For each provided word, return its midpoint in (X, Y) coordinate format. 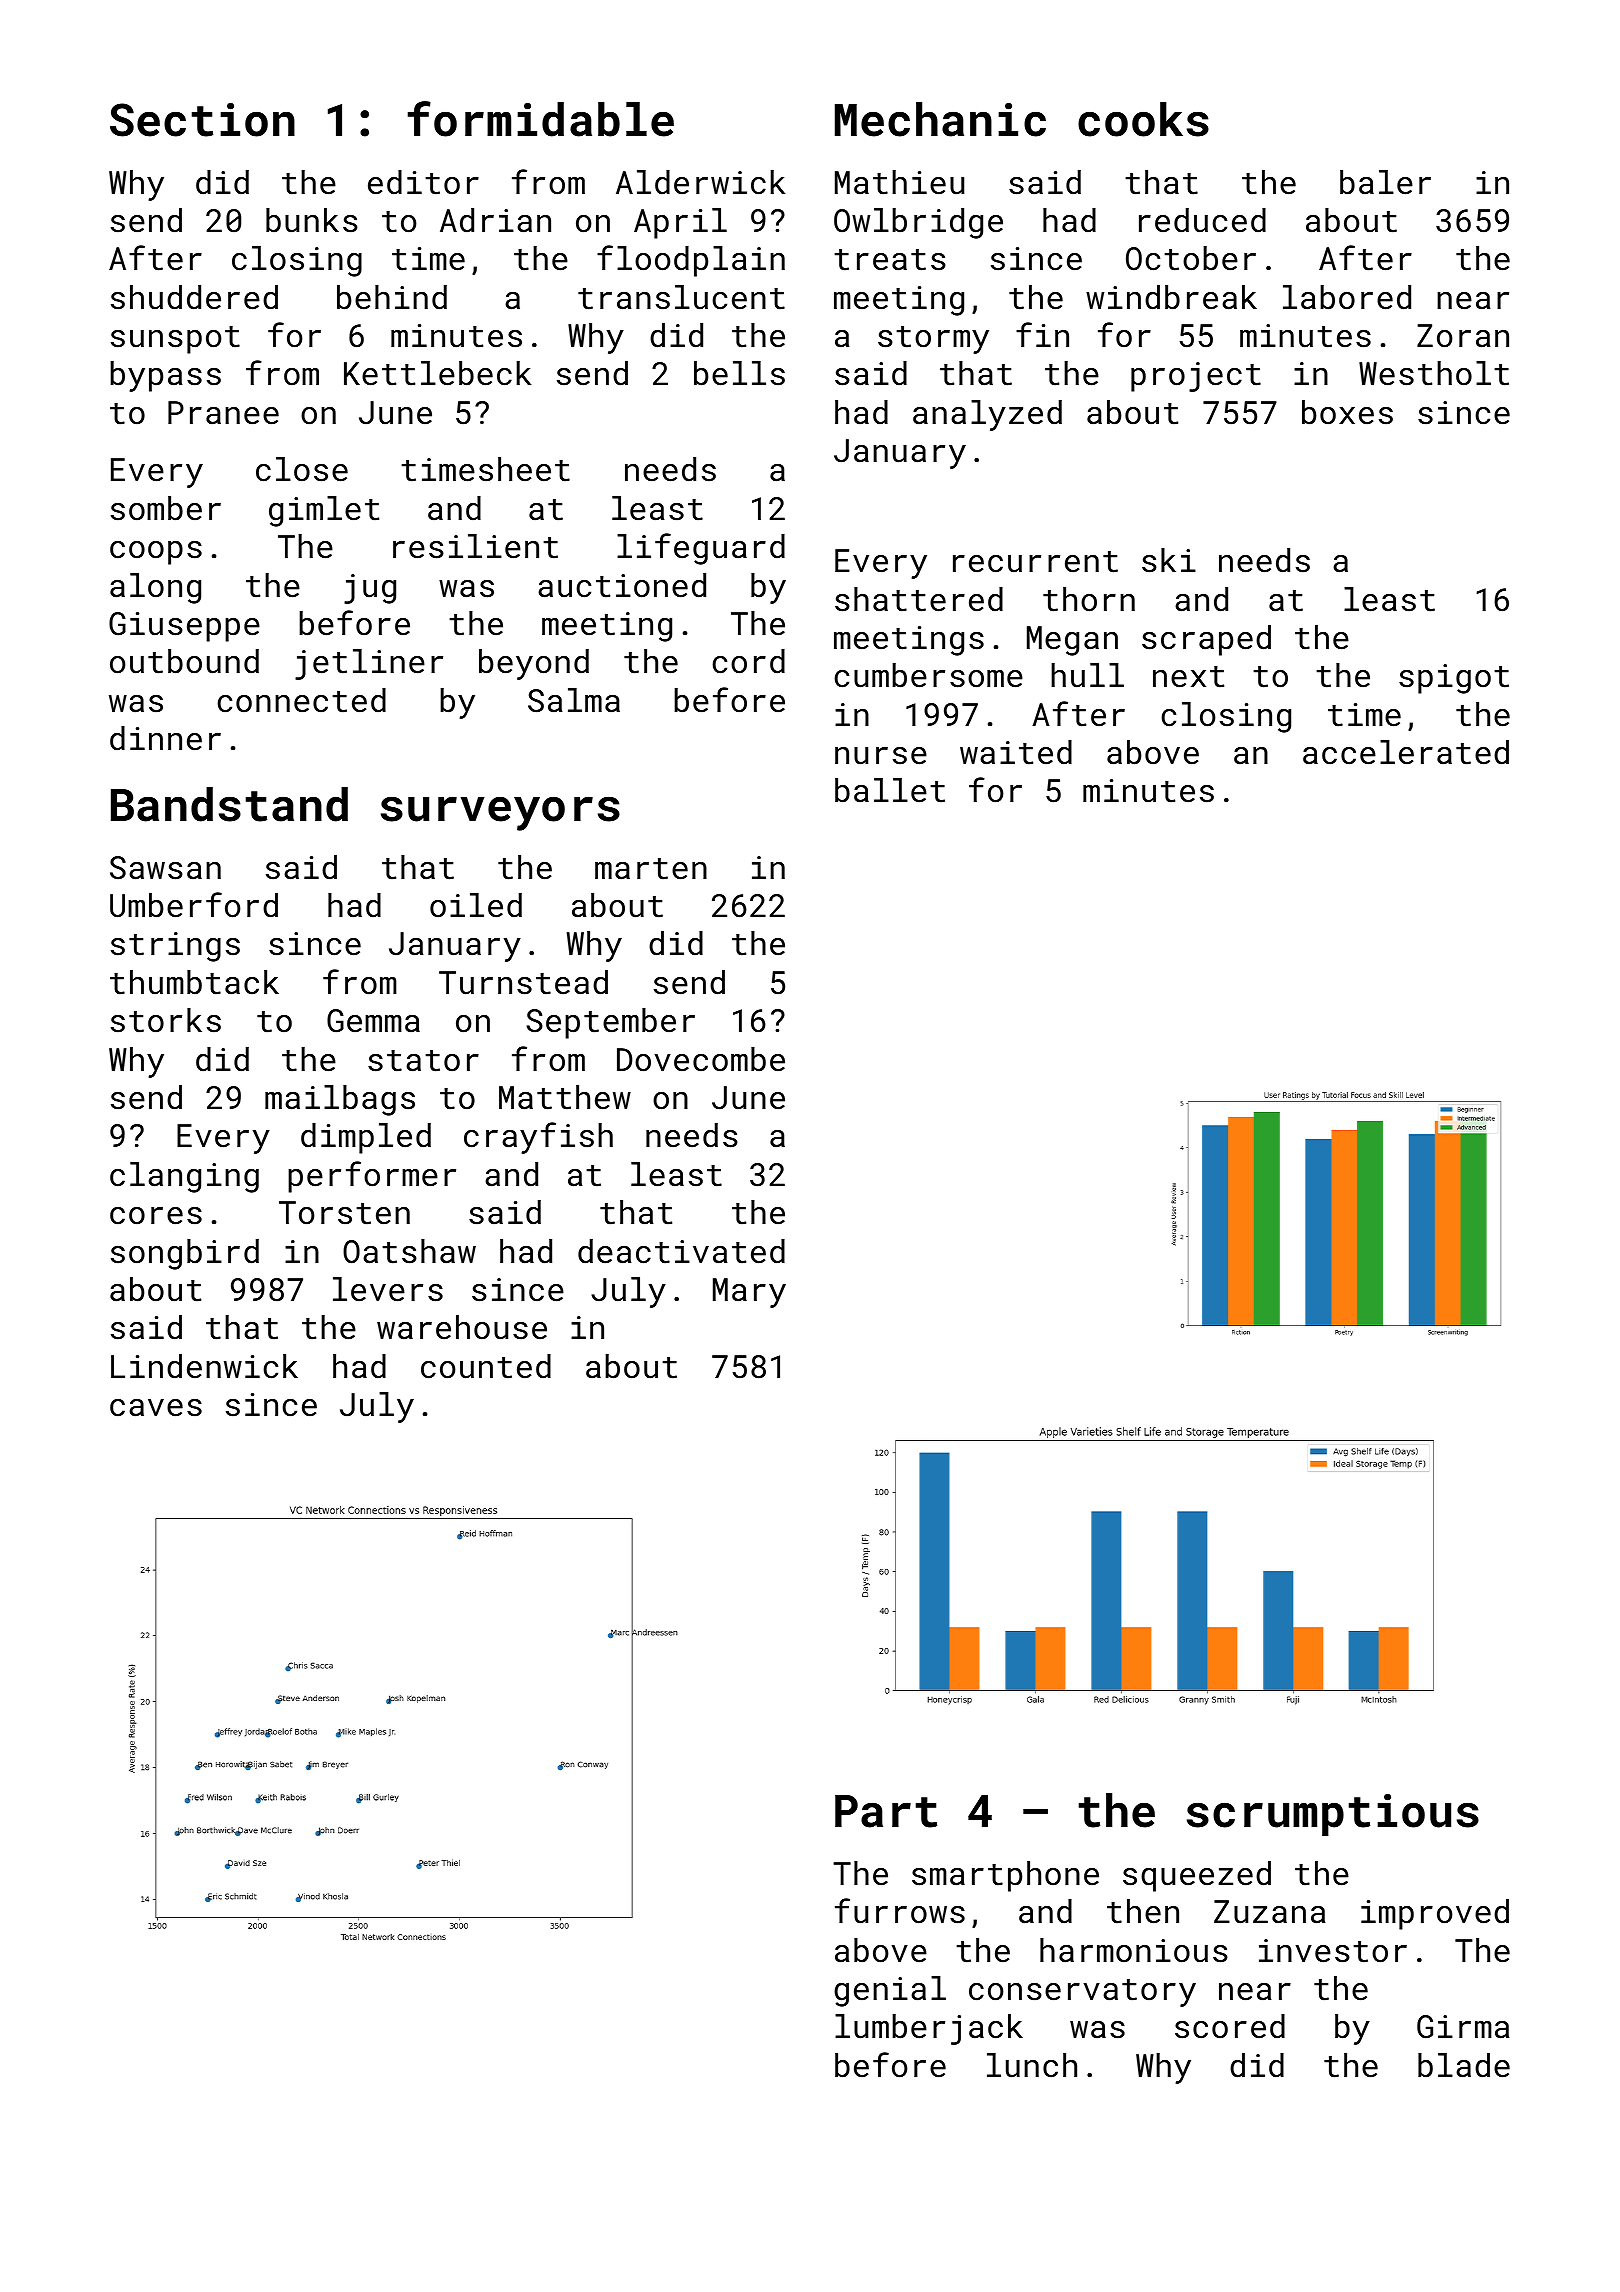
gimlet (324, 511)
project (1196, 377)
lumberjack (929, 2029)
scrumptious (1333, 1815)
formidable (541, 119)
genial (890, 1991)
